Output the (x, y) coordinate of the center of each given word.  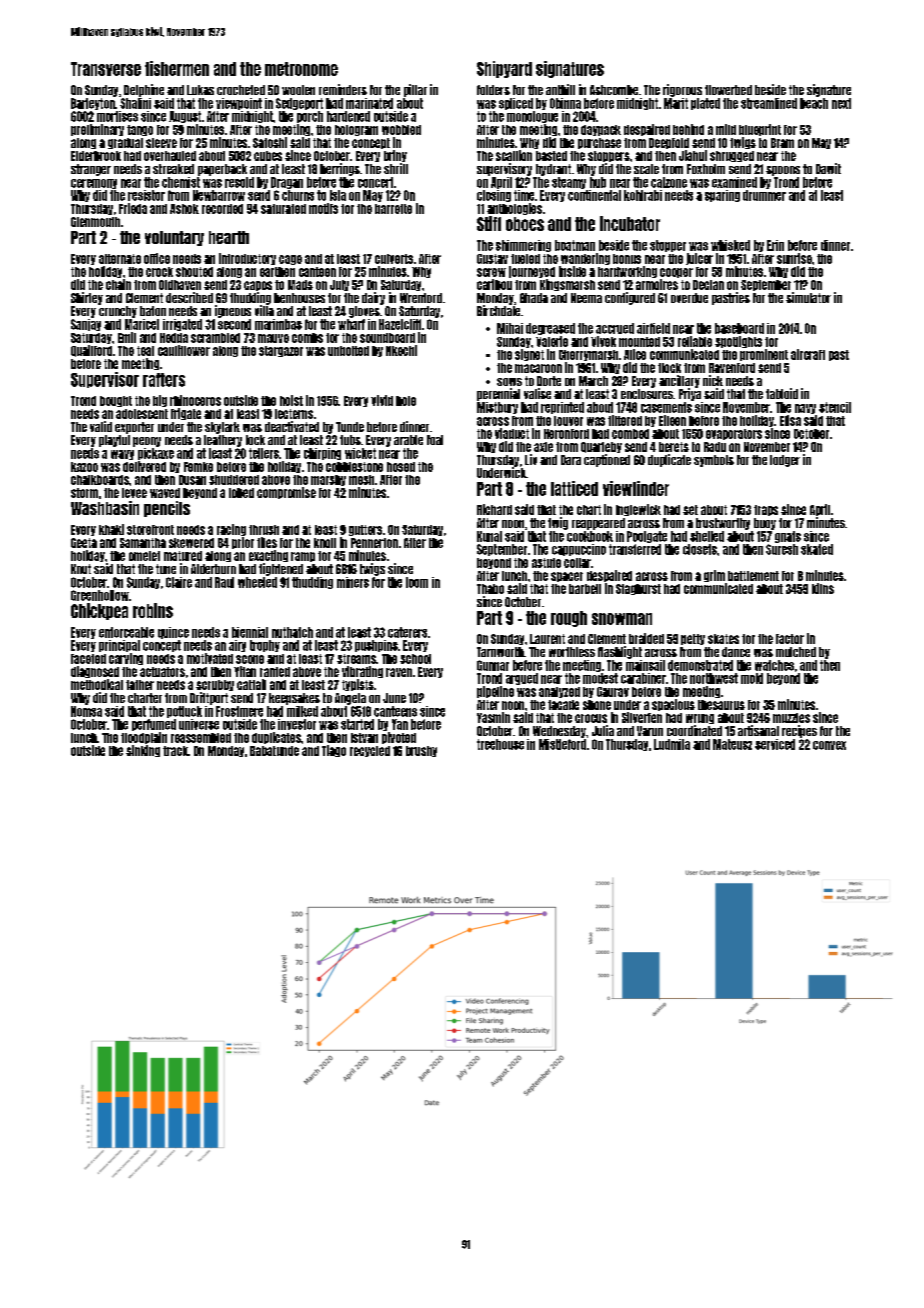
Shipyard (504, 69)
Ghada (534, 298)
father (140, 685)
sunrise (794, 258)
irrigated (182, 325)
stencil (835, 407)
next (841, 103)
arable (408, 440)
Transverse (106, 69)
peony (147, 442)
